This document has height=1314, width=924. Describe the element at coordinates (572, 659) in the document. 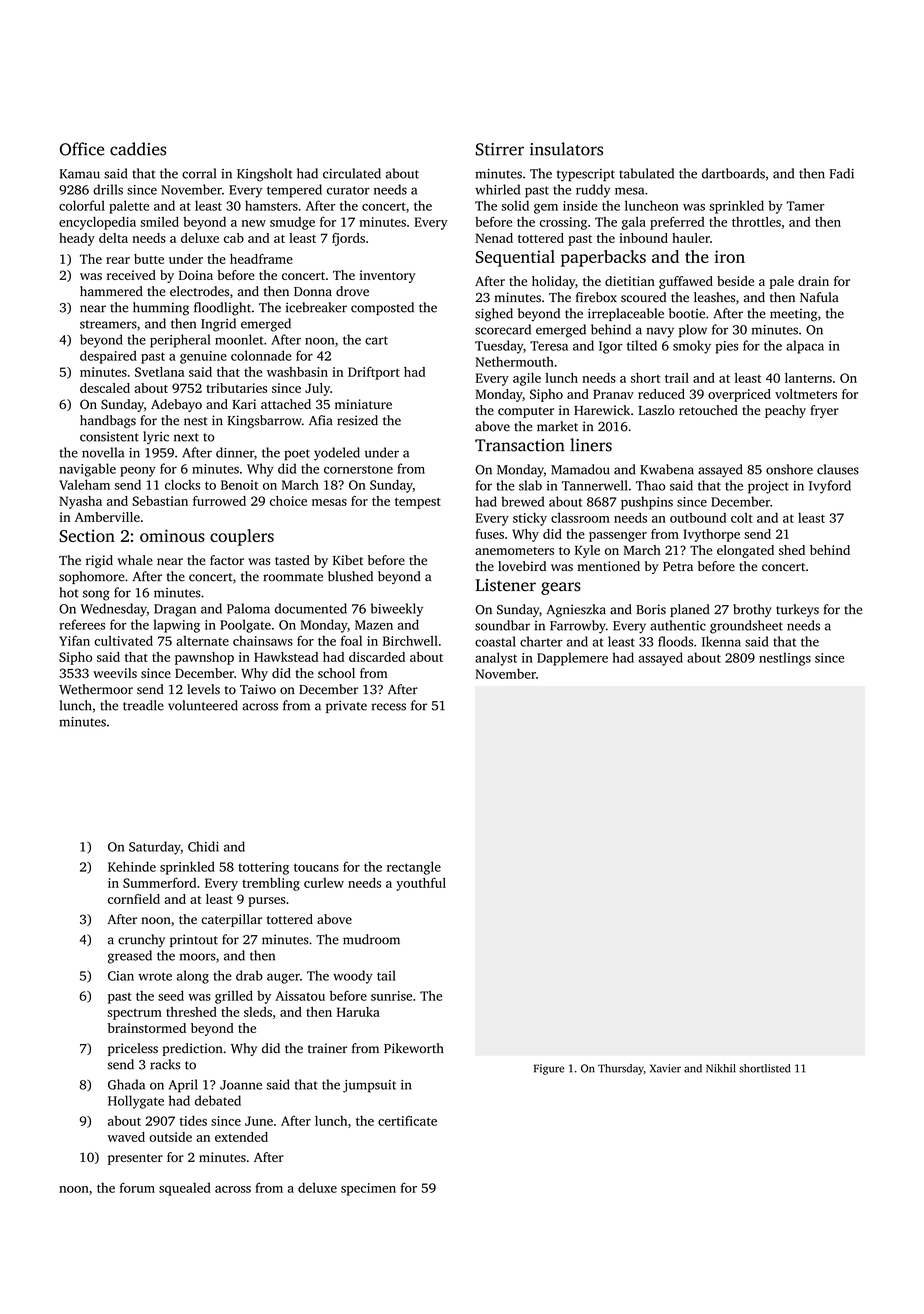

I see `Dapplemere` at that location.
